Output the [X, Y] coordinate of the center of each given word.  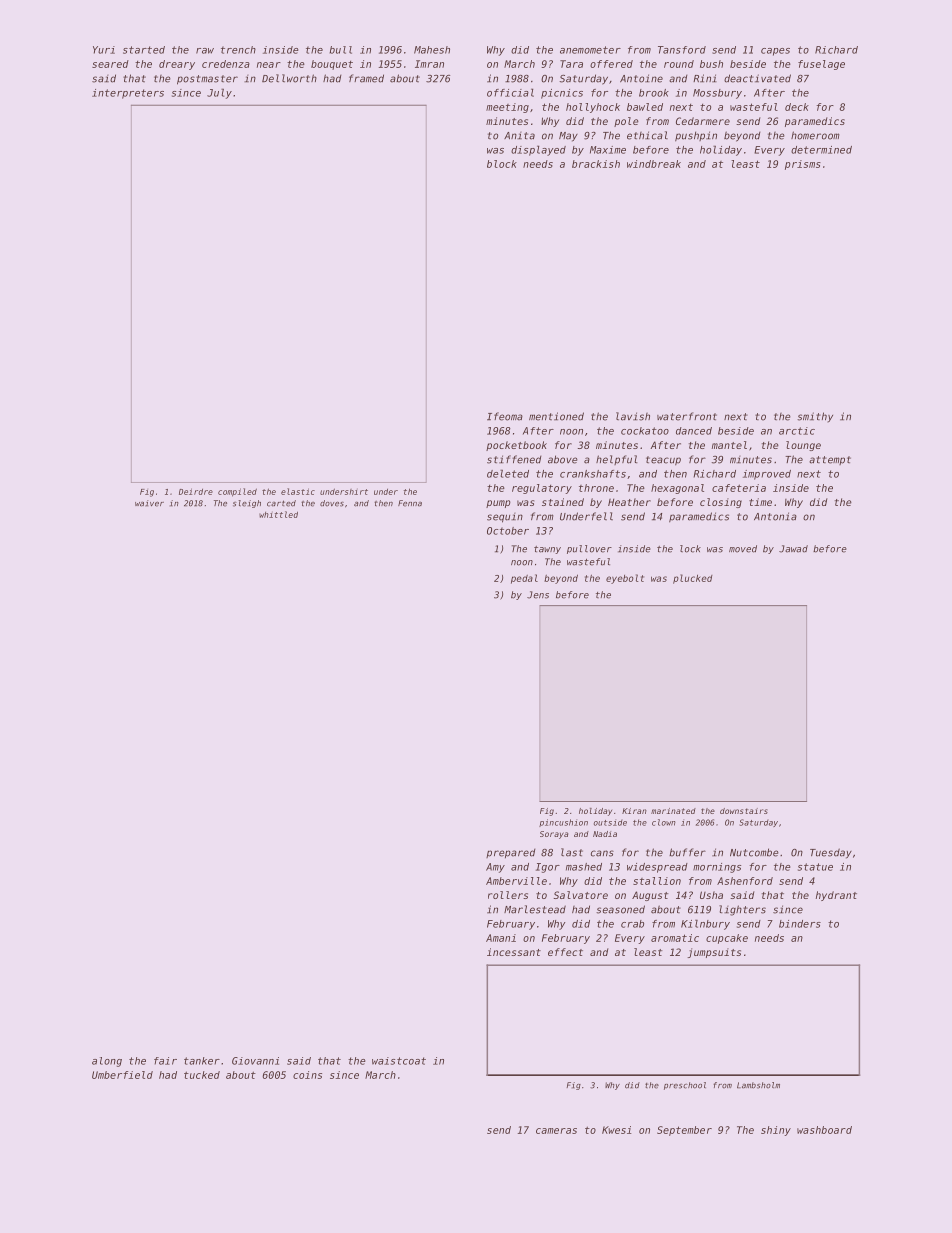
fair [165, 1061]
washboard [824, 1130]
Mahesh [432, 50]
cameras [556, 1131]
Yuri [104, 50]
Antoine [641, 78]
